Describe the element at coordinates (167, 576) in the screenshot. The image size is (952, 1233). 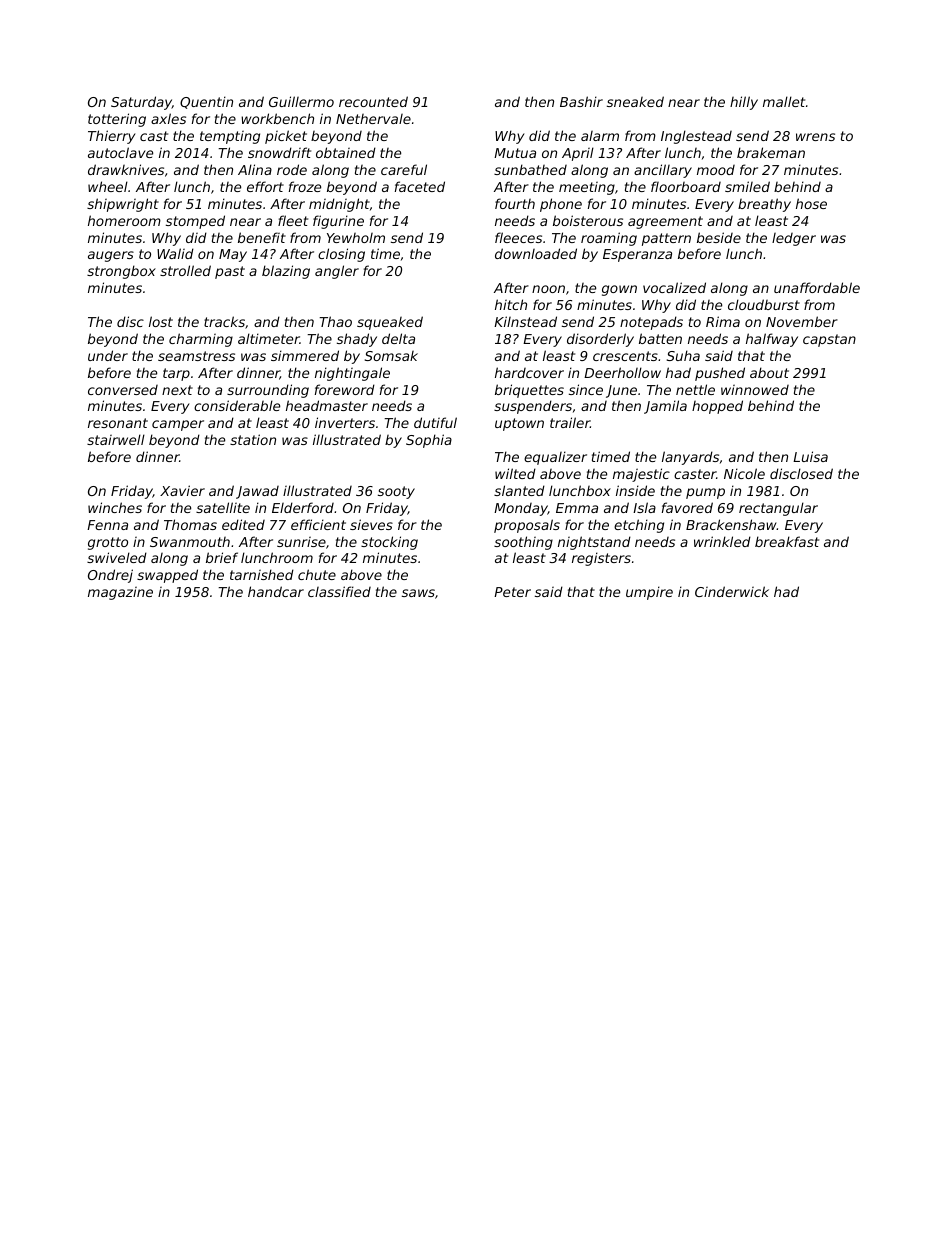
I see `swapped` at that location.
